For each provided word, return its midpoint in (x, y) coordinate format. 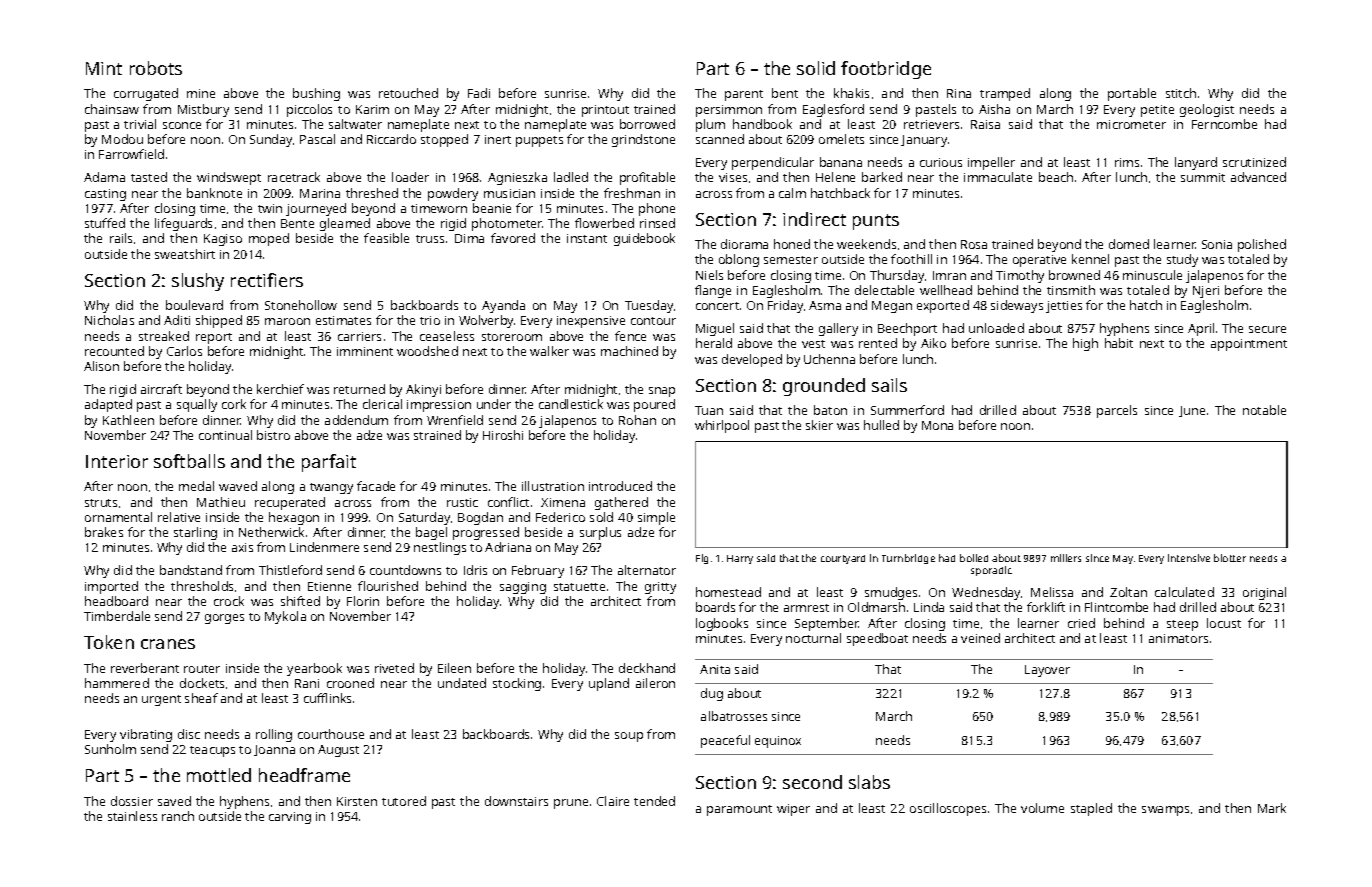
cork (234, 404)
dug (712, 694)
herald (714, 343)
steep (1182, 625)
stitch (1181, 93)
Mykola (285, 617)
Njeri (1206, 292)
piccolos (309, 110)
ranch (178, 816)
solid (816, 68)
